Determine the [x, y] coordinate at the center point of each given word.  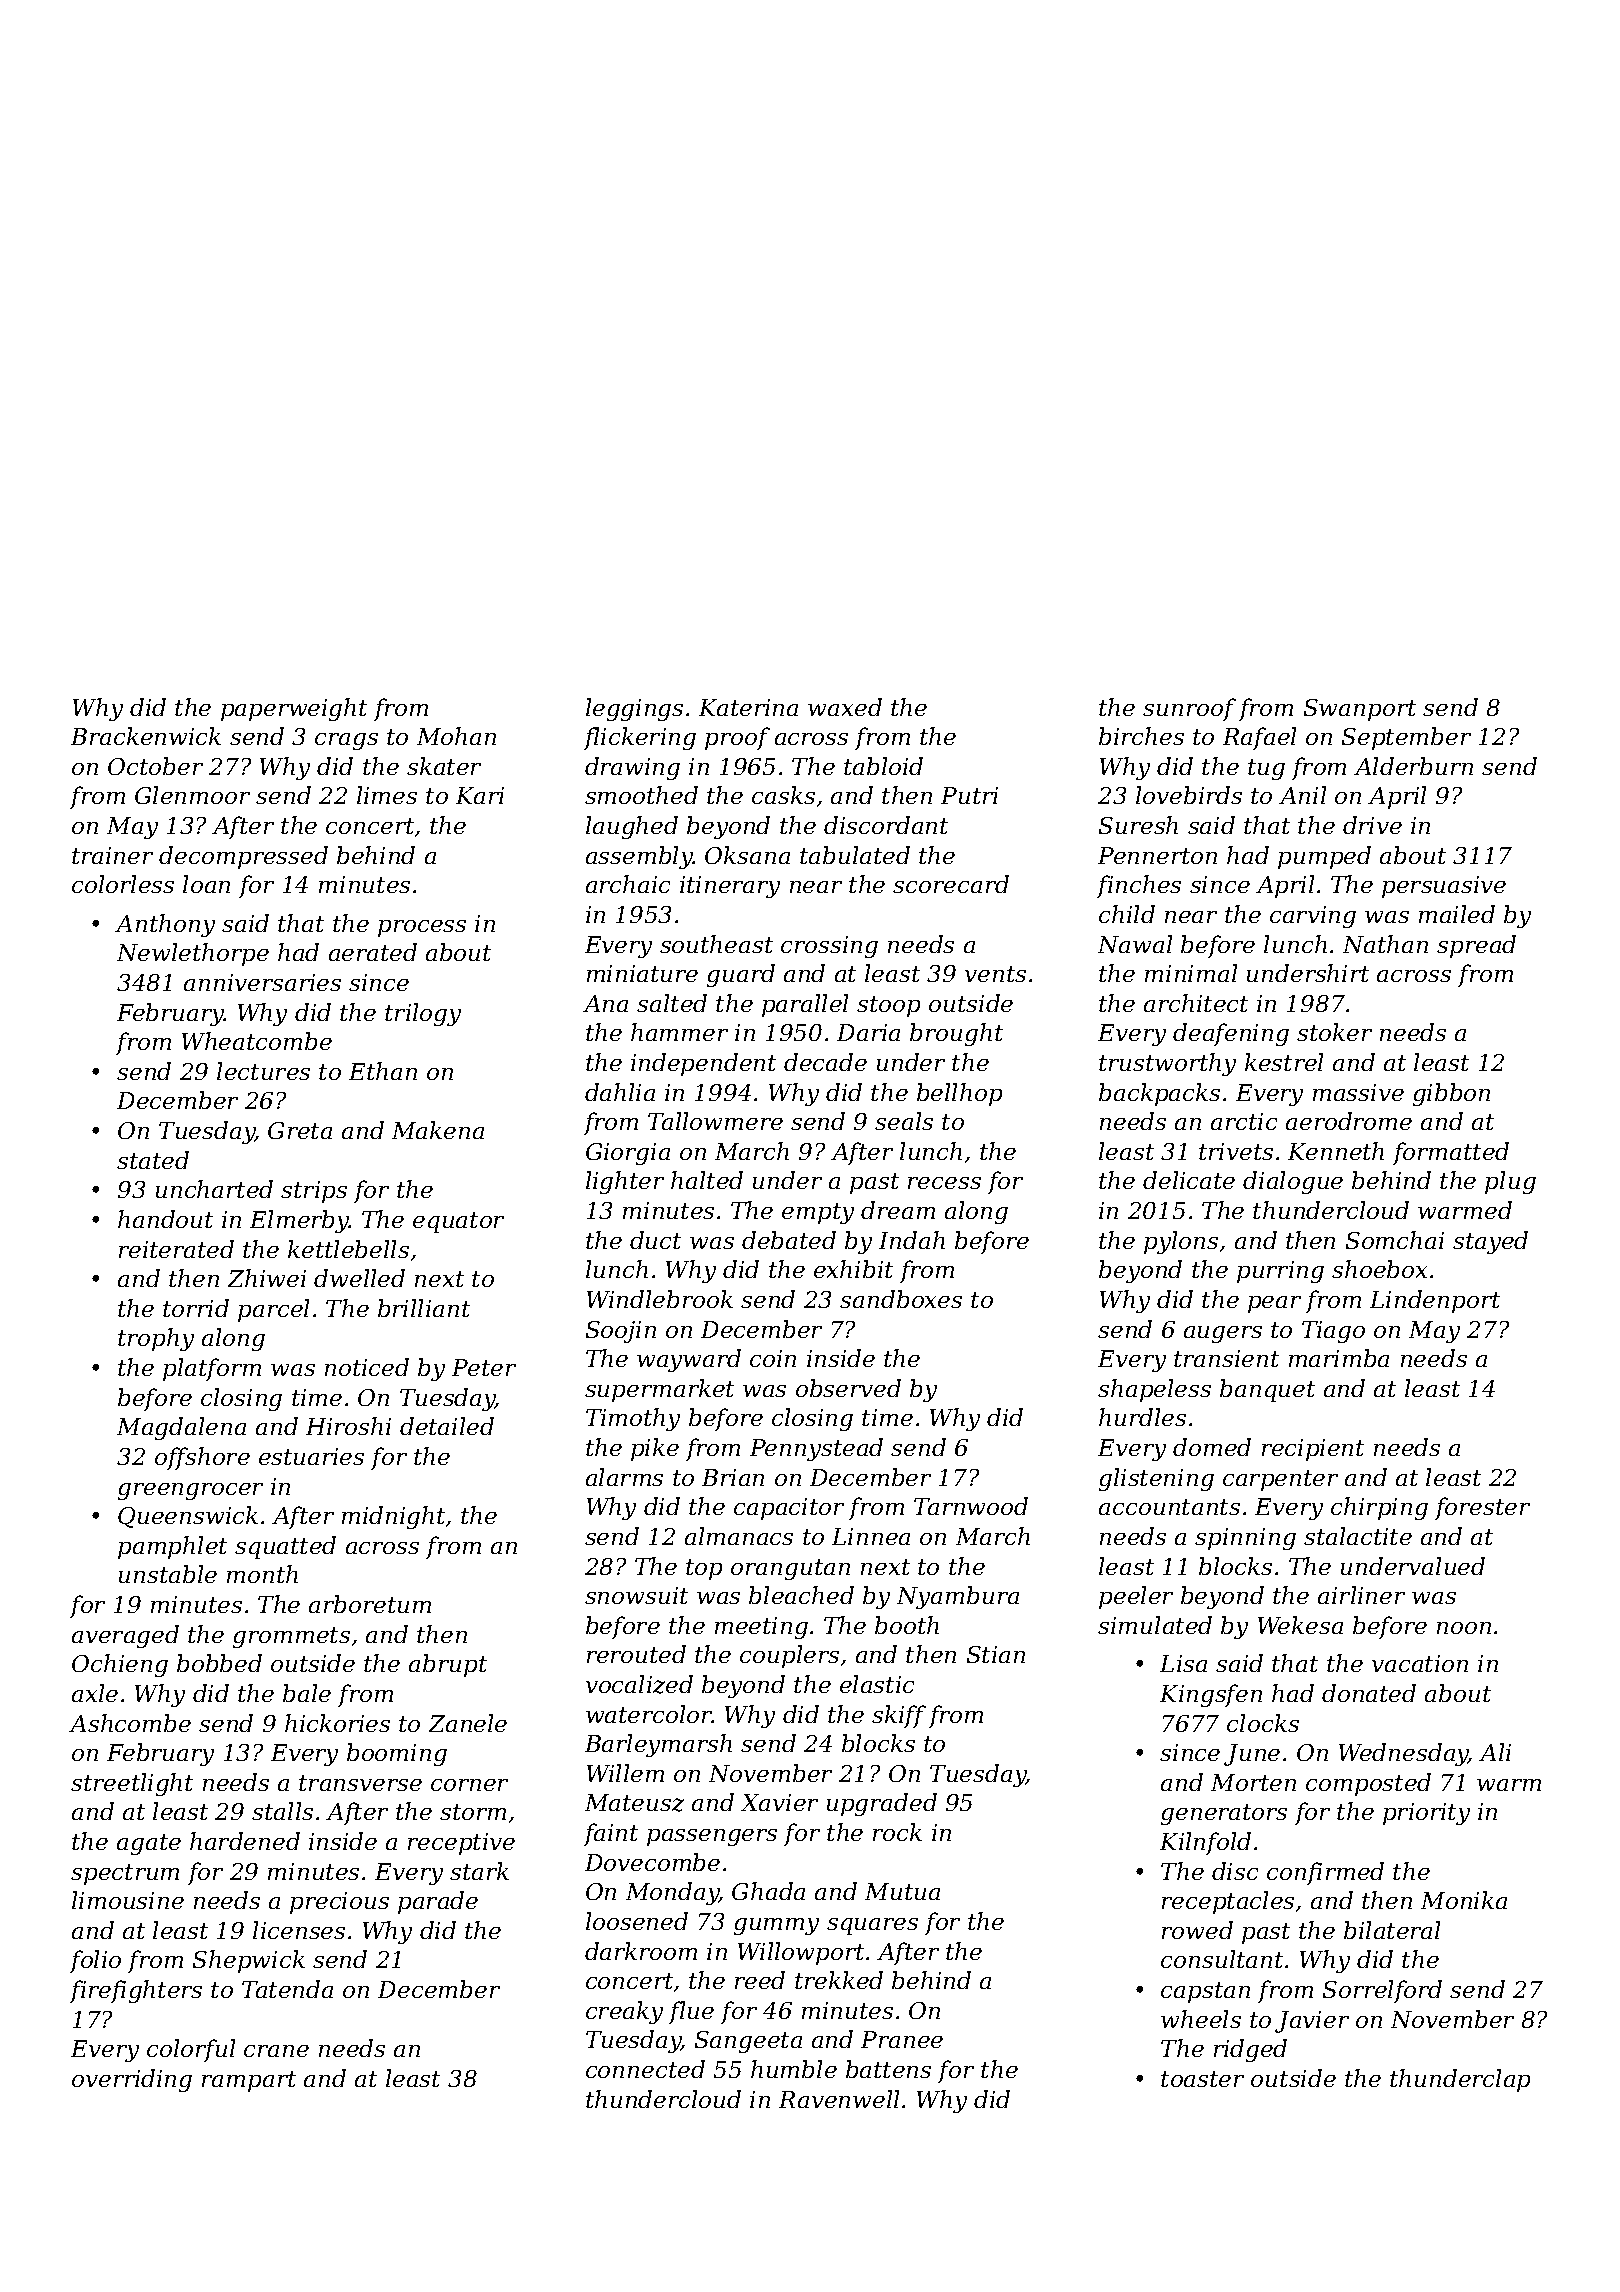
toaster [1202, 2079]
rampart [249, 2081]
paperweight [294, 709]
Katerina [748, 707]
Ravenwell [839, 2099]
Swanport [1360, 710]
